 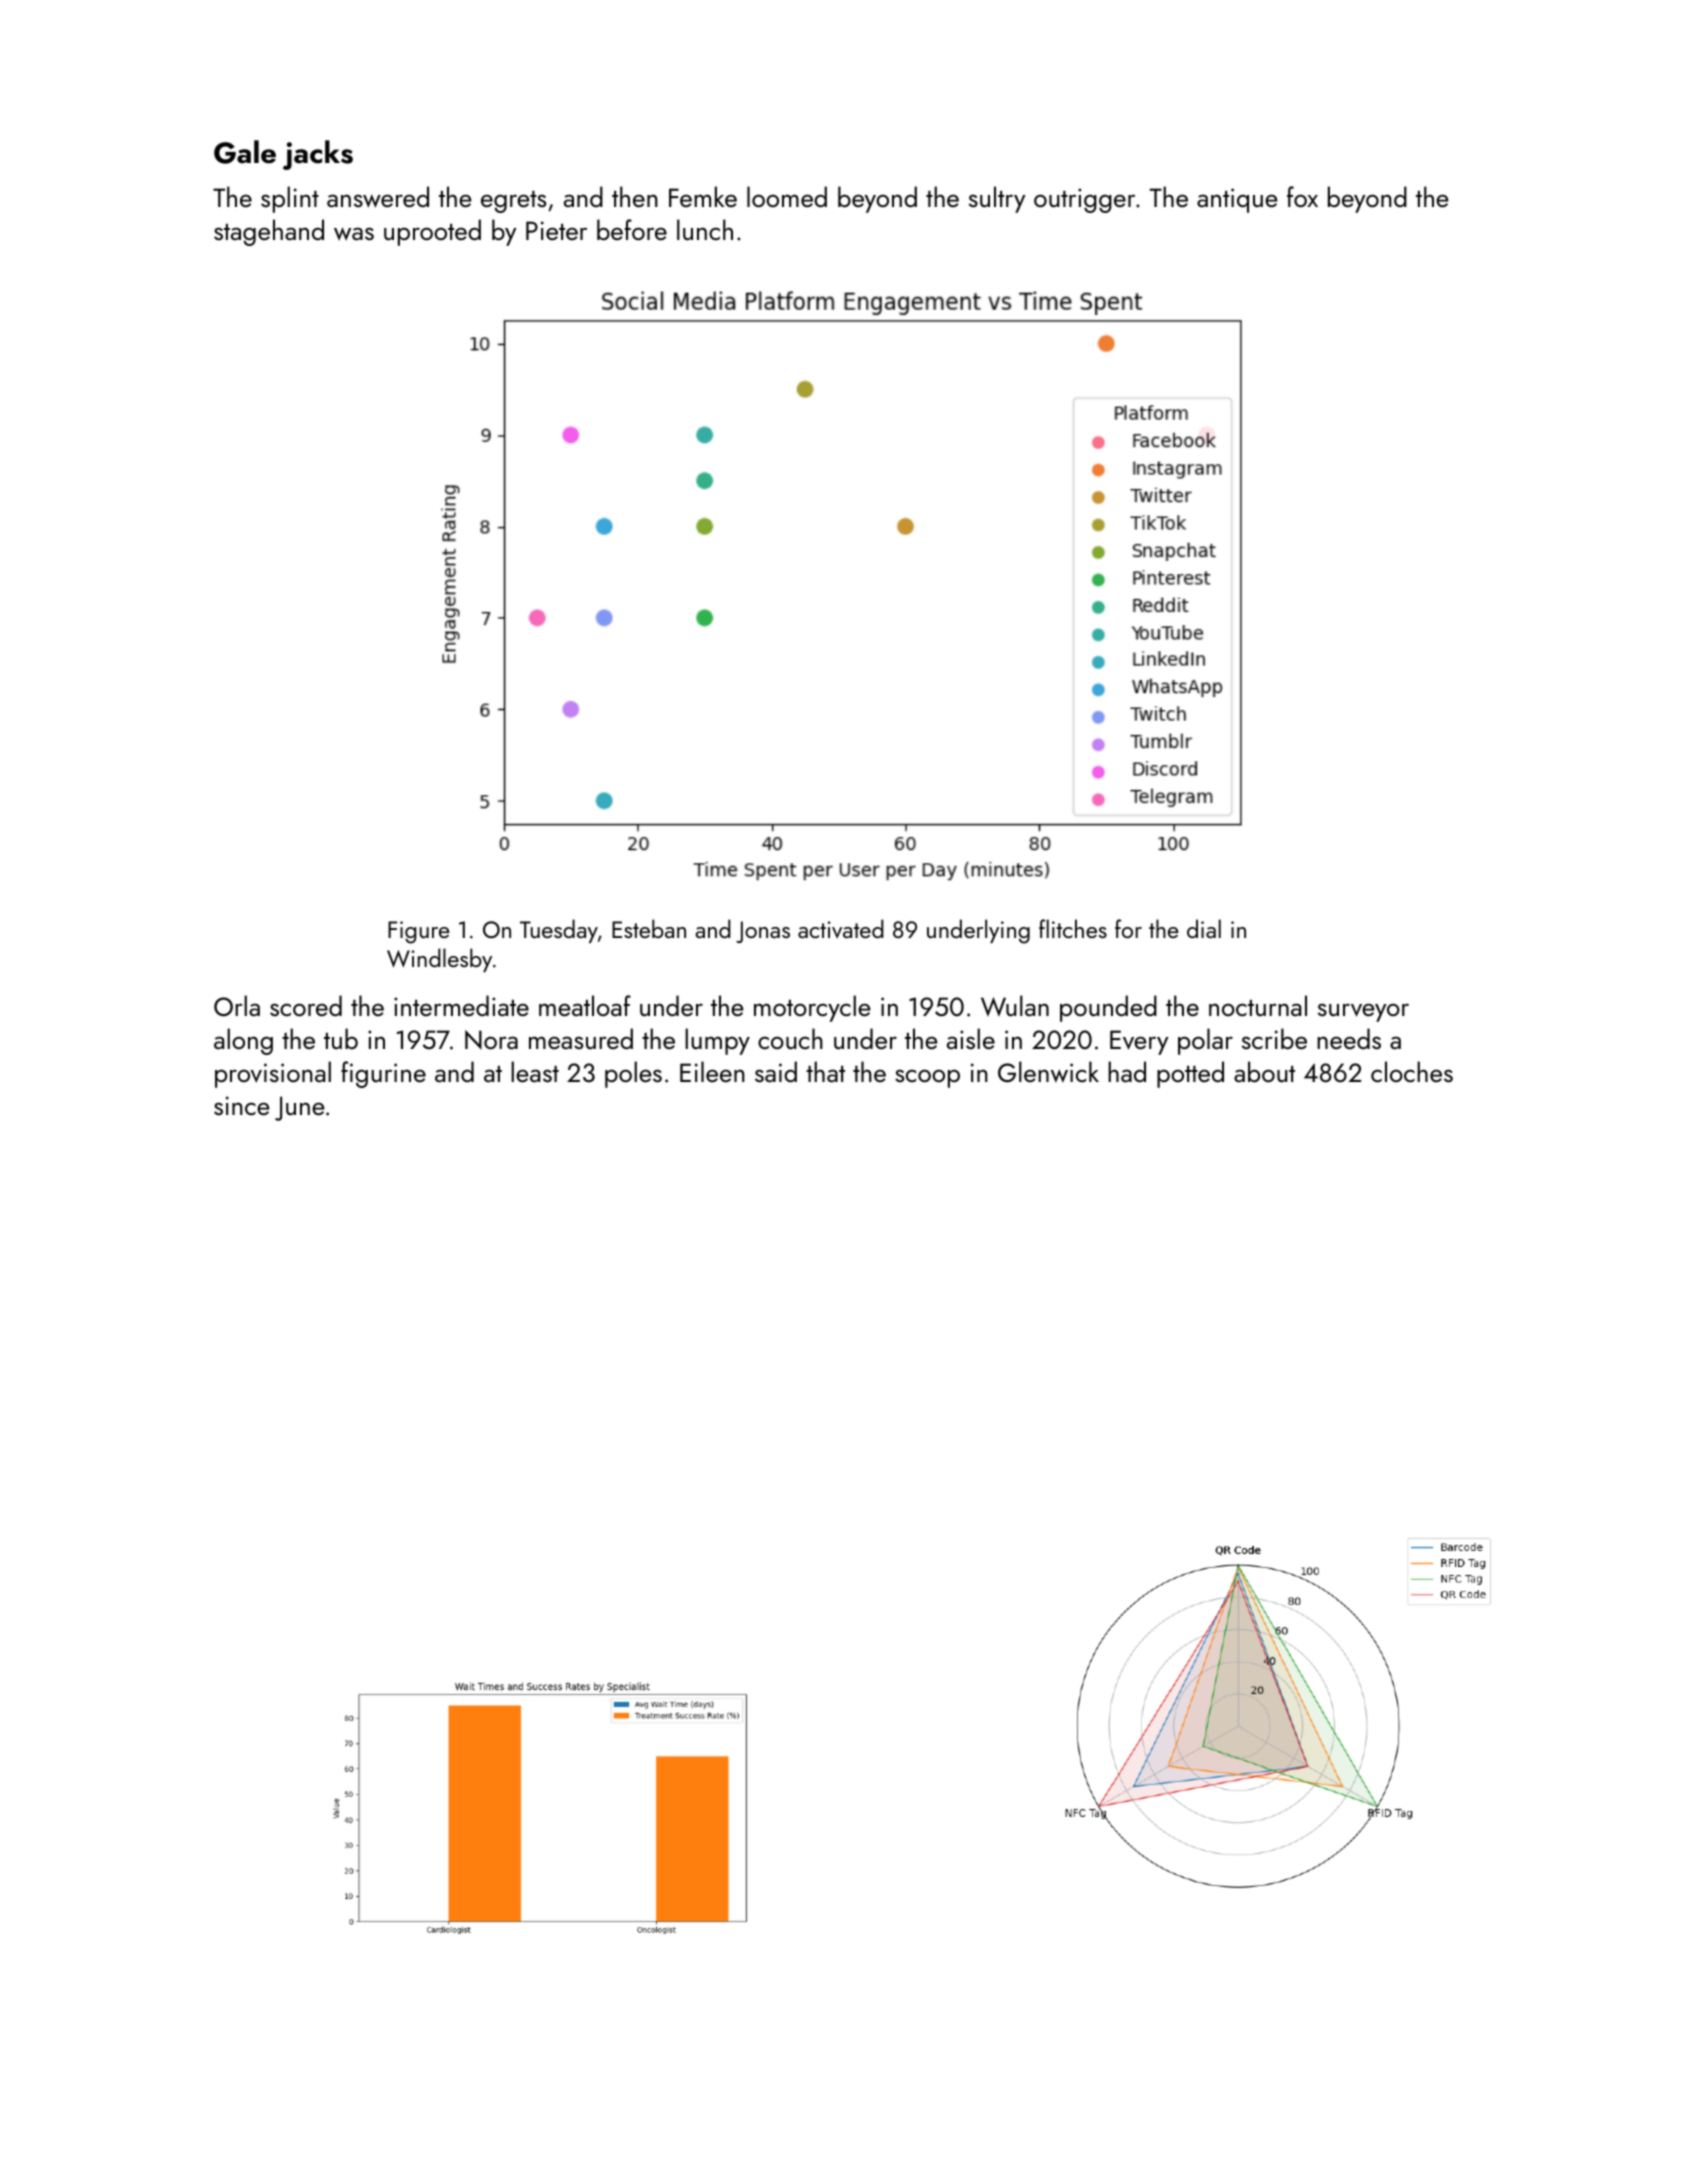 What do you see at coordinates (1204, 928) in the screenshot?
I see `dial` at bounding box center [1204, 928].
